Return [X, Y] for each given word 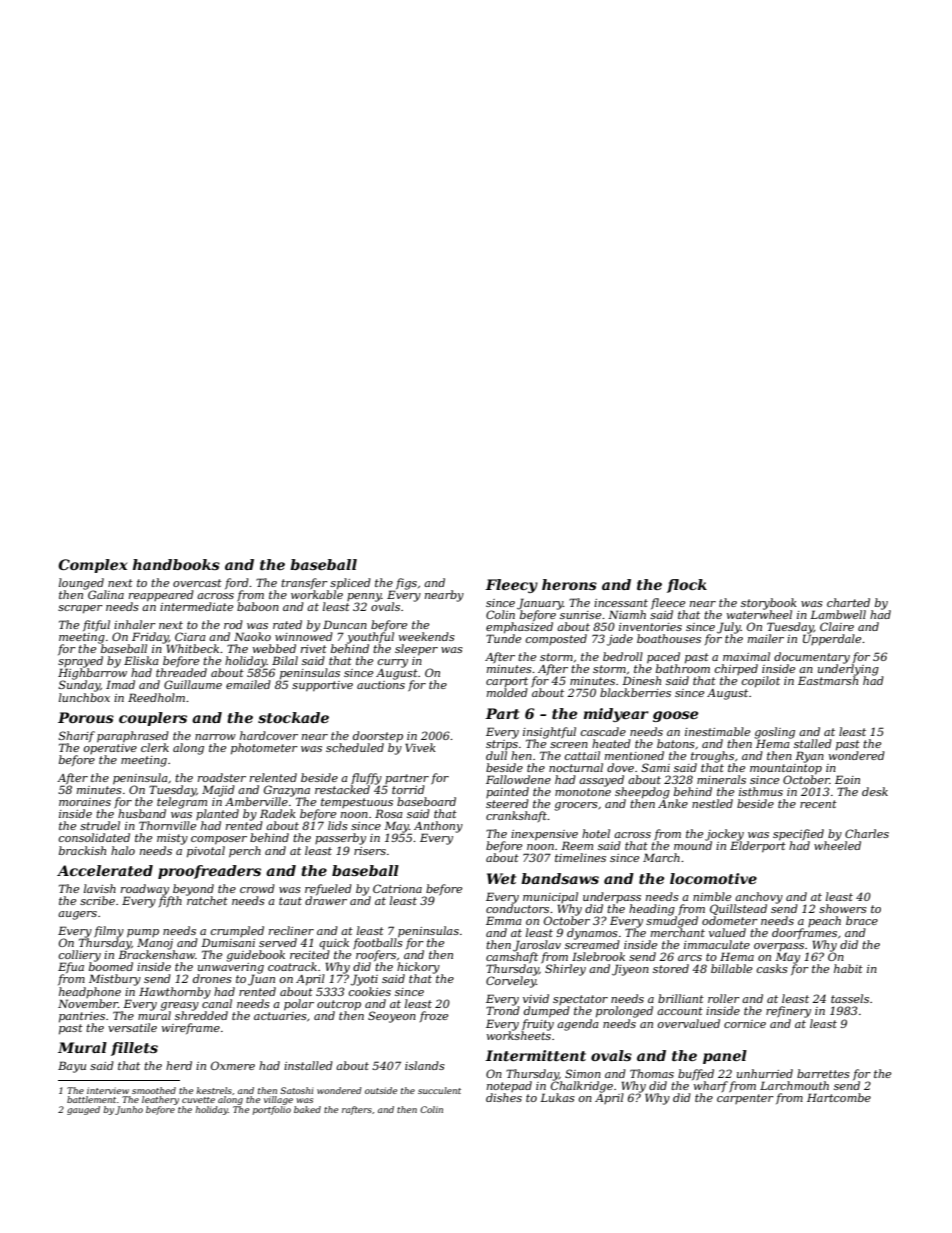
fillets [134, 1049]
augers [77, 915]
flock [687, 586]
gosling [774, 733]
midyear [616, 715]
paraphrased [133, 737]
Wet [501, 878]
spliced [350, 584]
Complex [92, 566]
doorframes [804, 933]
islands [425, 1065]
